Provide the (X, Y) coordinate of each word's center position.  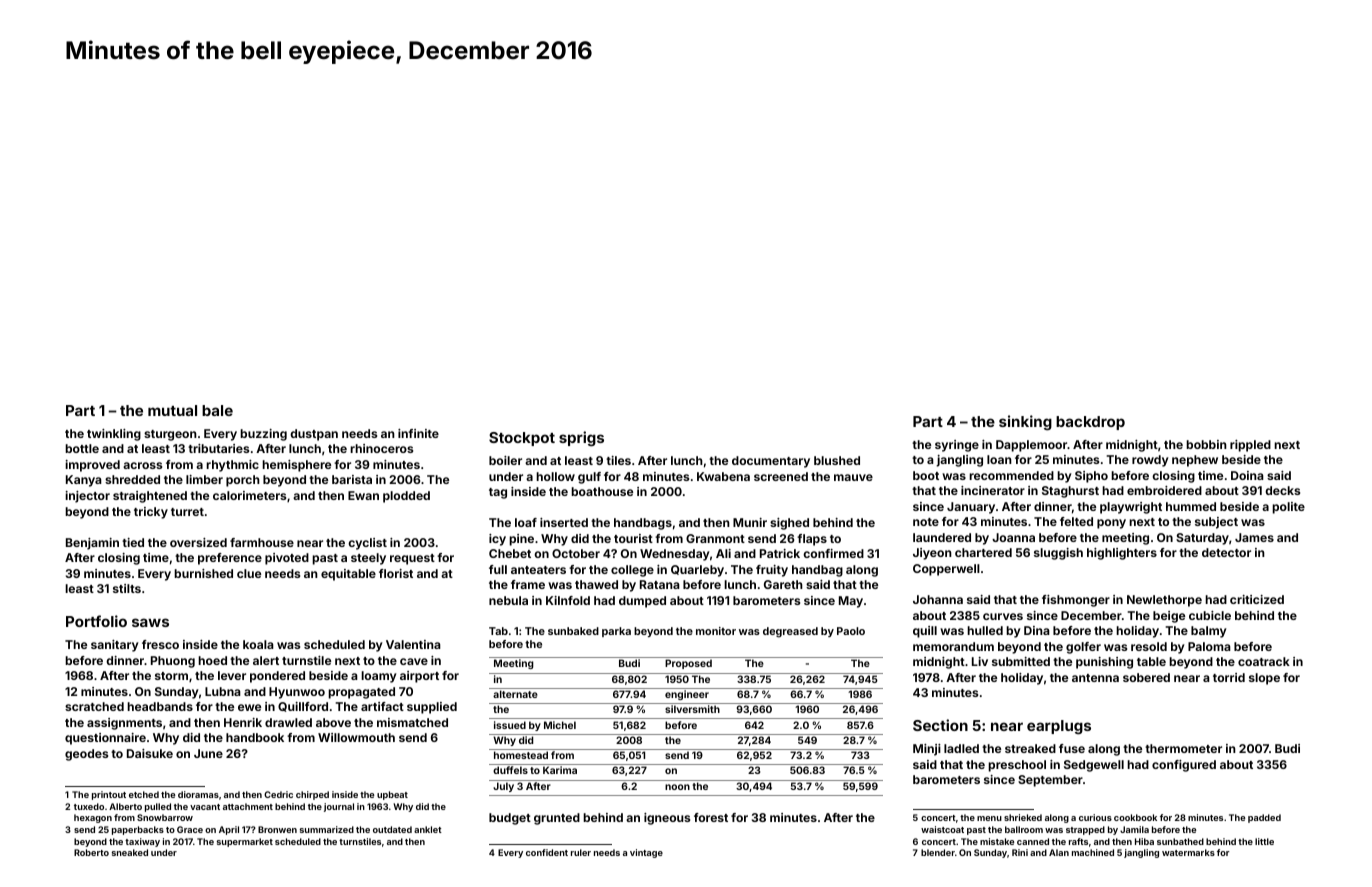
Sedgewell (1094, 766)
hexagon (93, 818)
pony (1111, 524)
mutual (172, 410)
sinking (1025, 422)
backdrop (1090, 423)
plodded (406, 497)
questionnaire (105, 739)
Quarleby (697, 571)
